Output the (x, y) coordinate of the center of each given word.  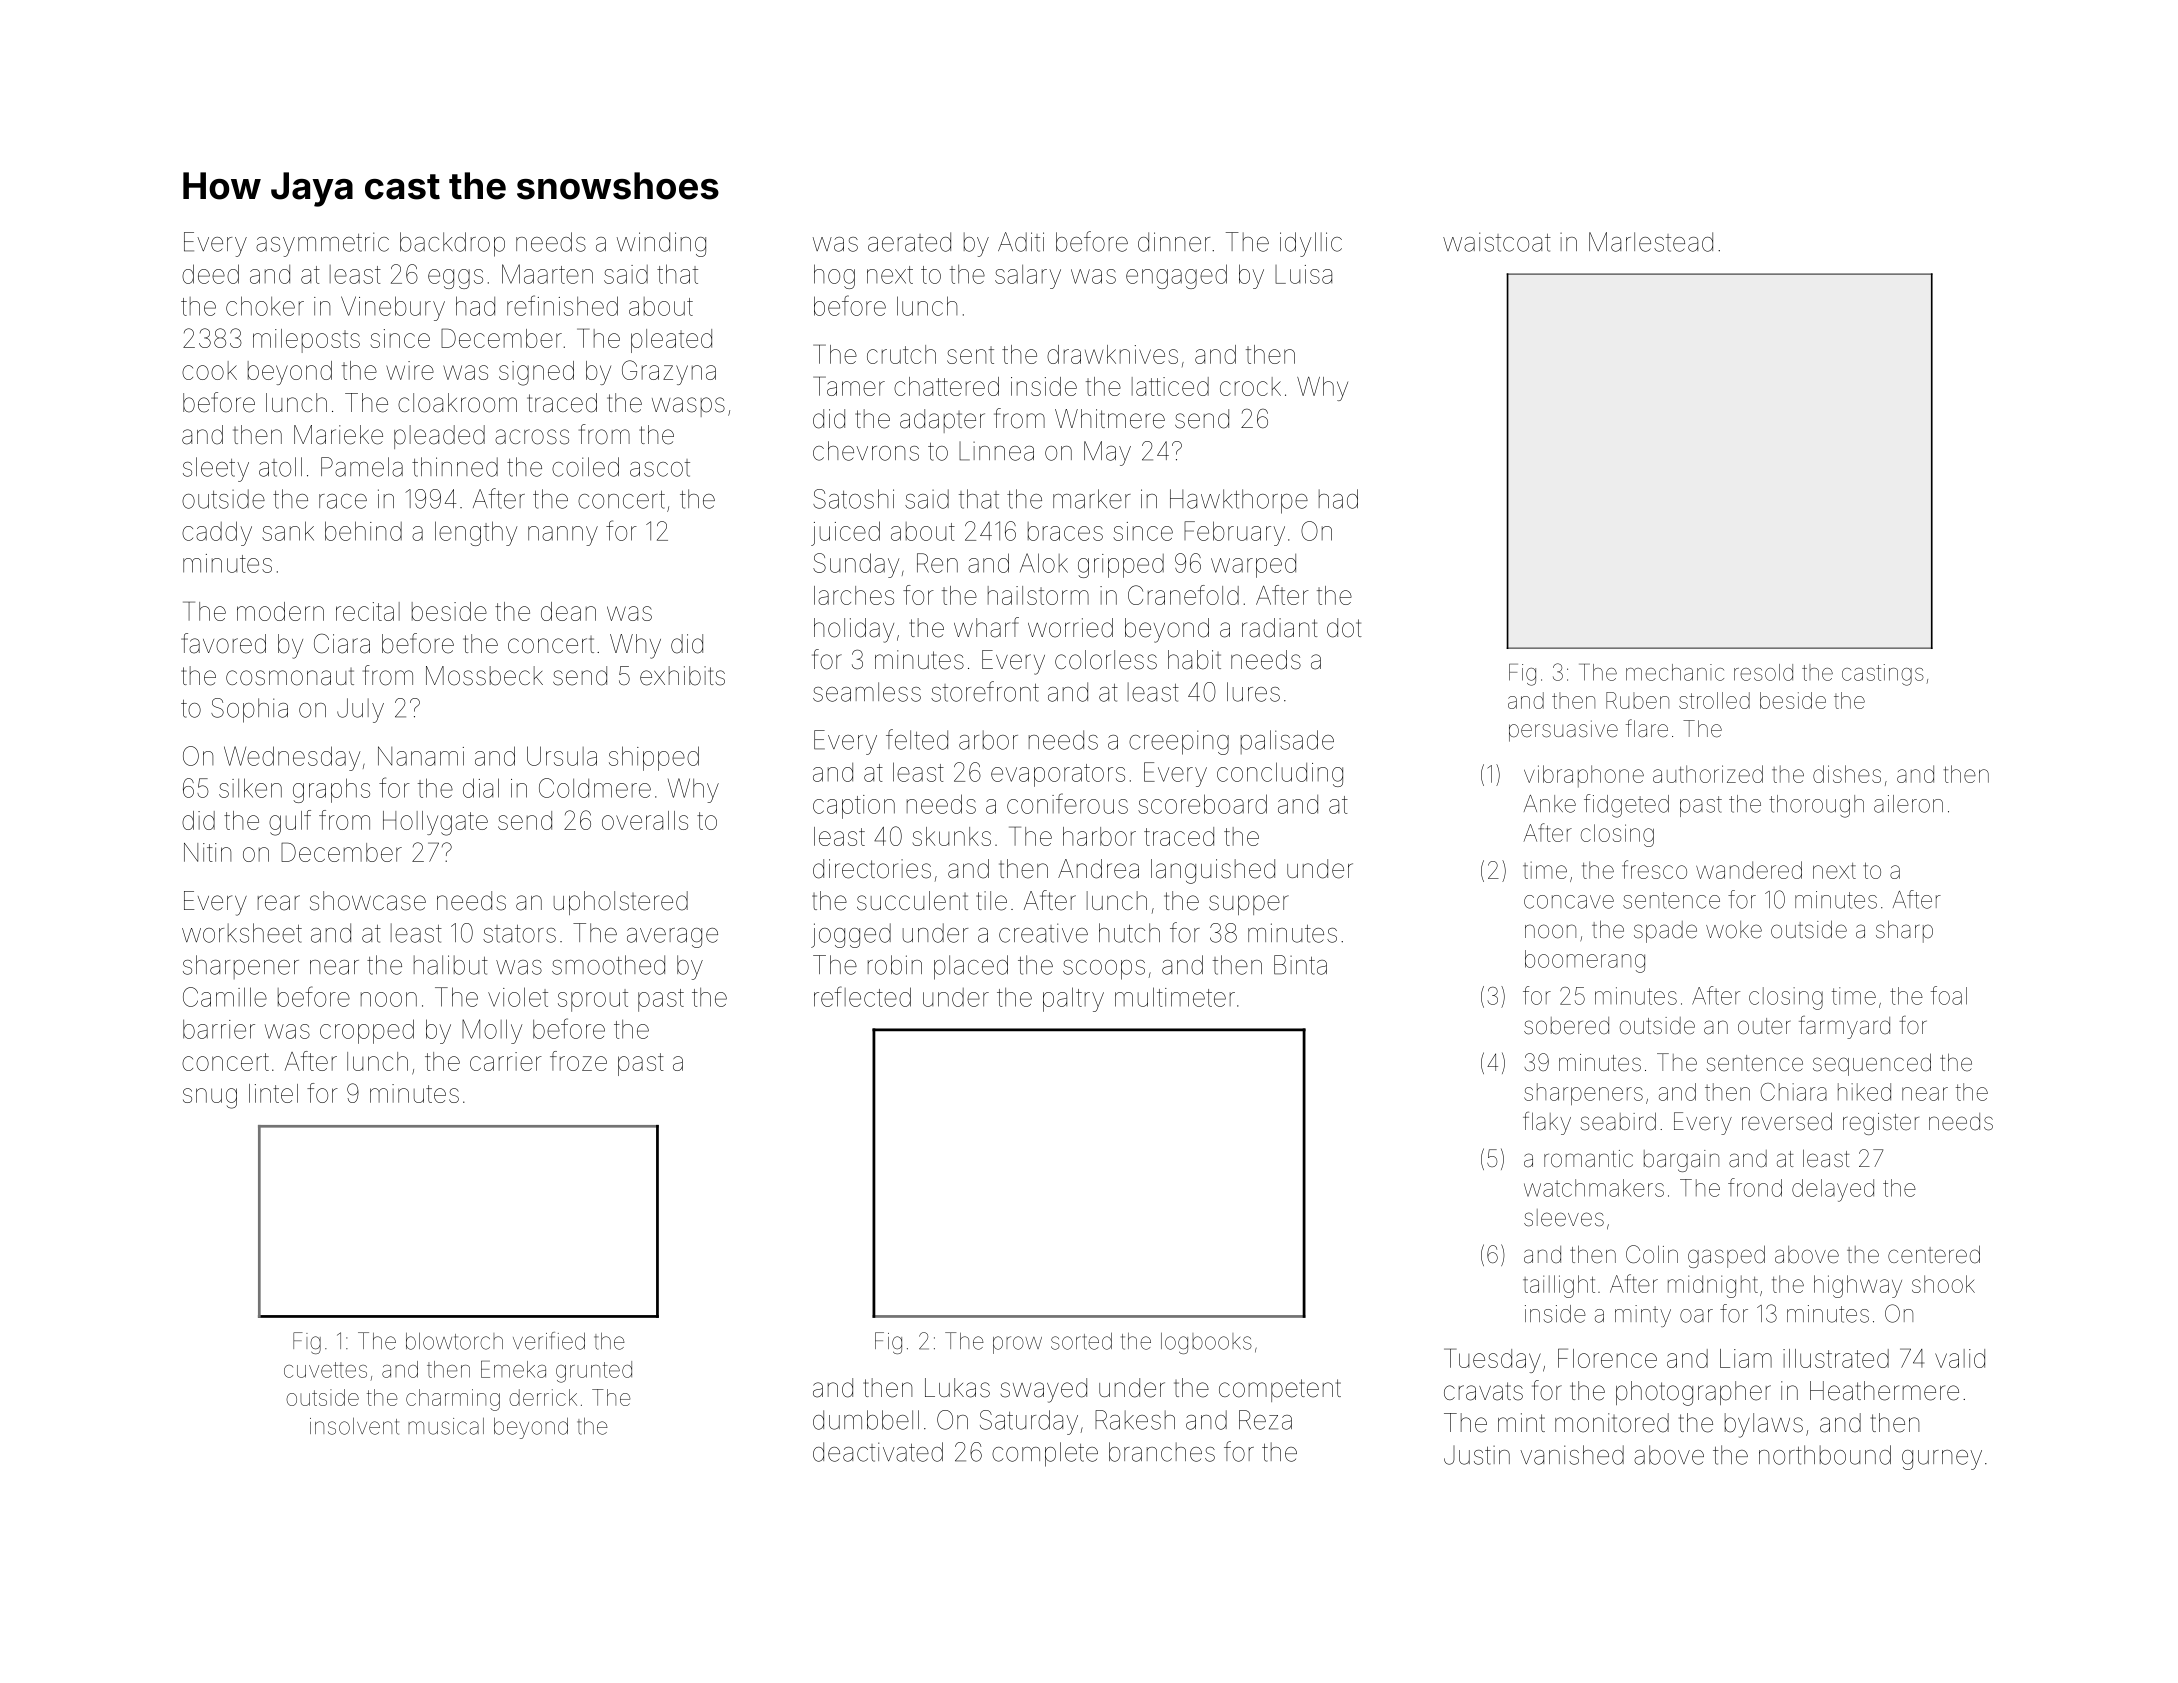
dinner (1174, 242)
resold (1763, 672)
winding (661, 244)
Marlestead (1651, 242)
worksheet (242, 933)
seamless (867, 692)
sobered (1566, 1026)
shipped (654, 758)
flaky (1547, 1123)
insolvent (354, 1426)
